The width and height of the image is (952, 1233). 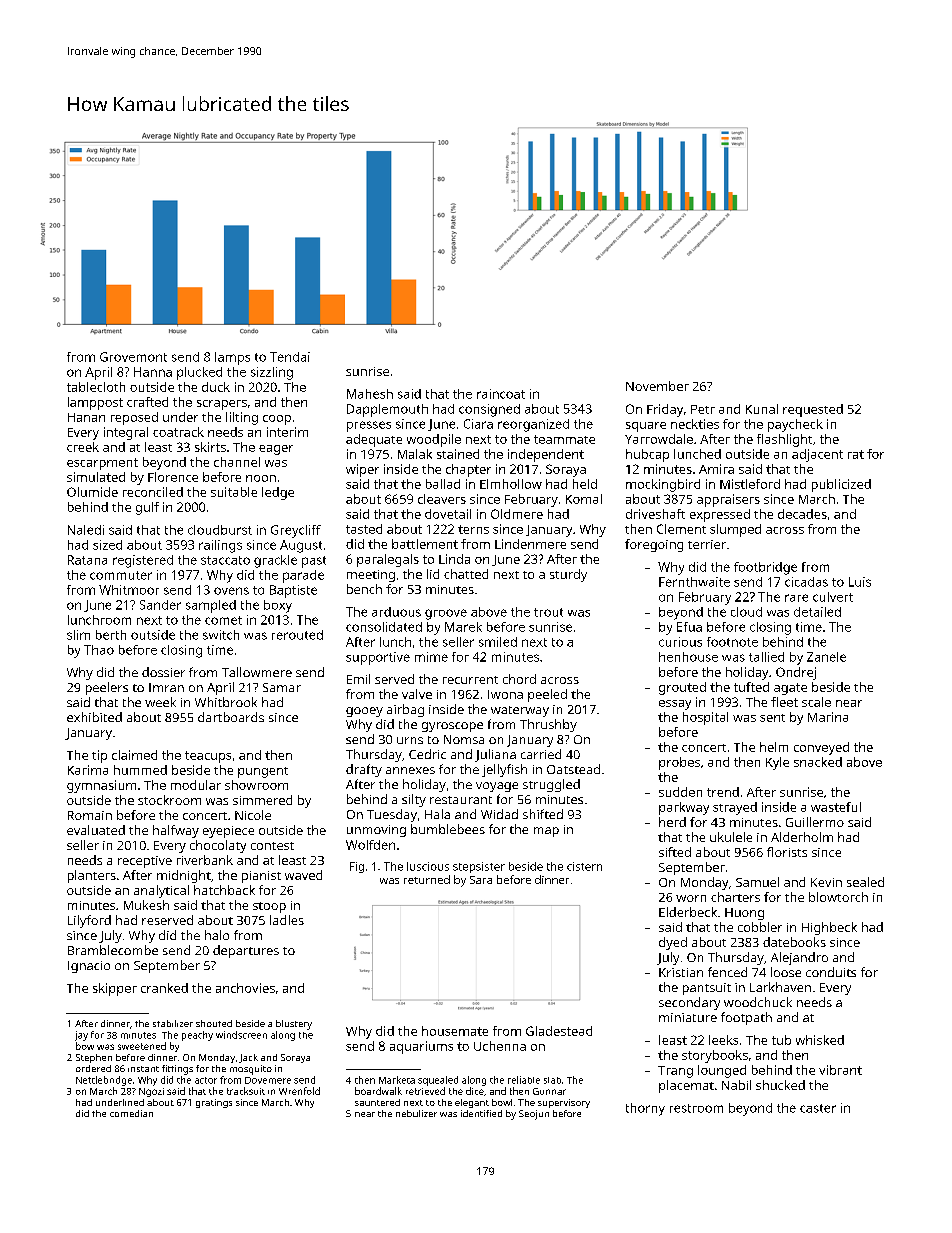 I want to click on teammate, so click(x=564, y=439).
